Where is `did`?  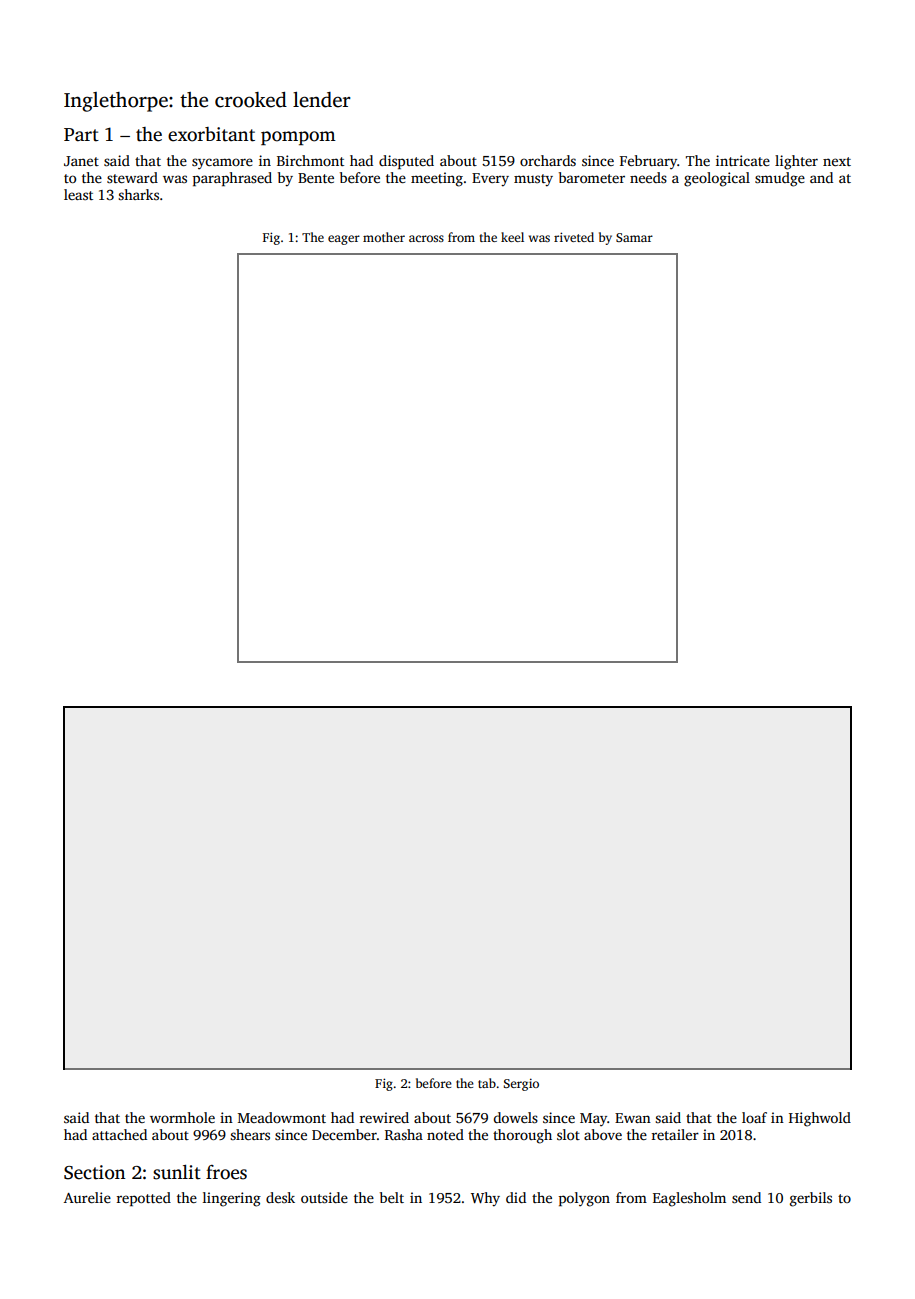
did is located at coordinates (516, 1197).
